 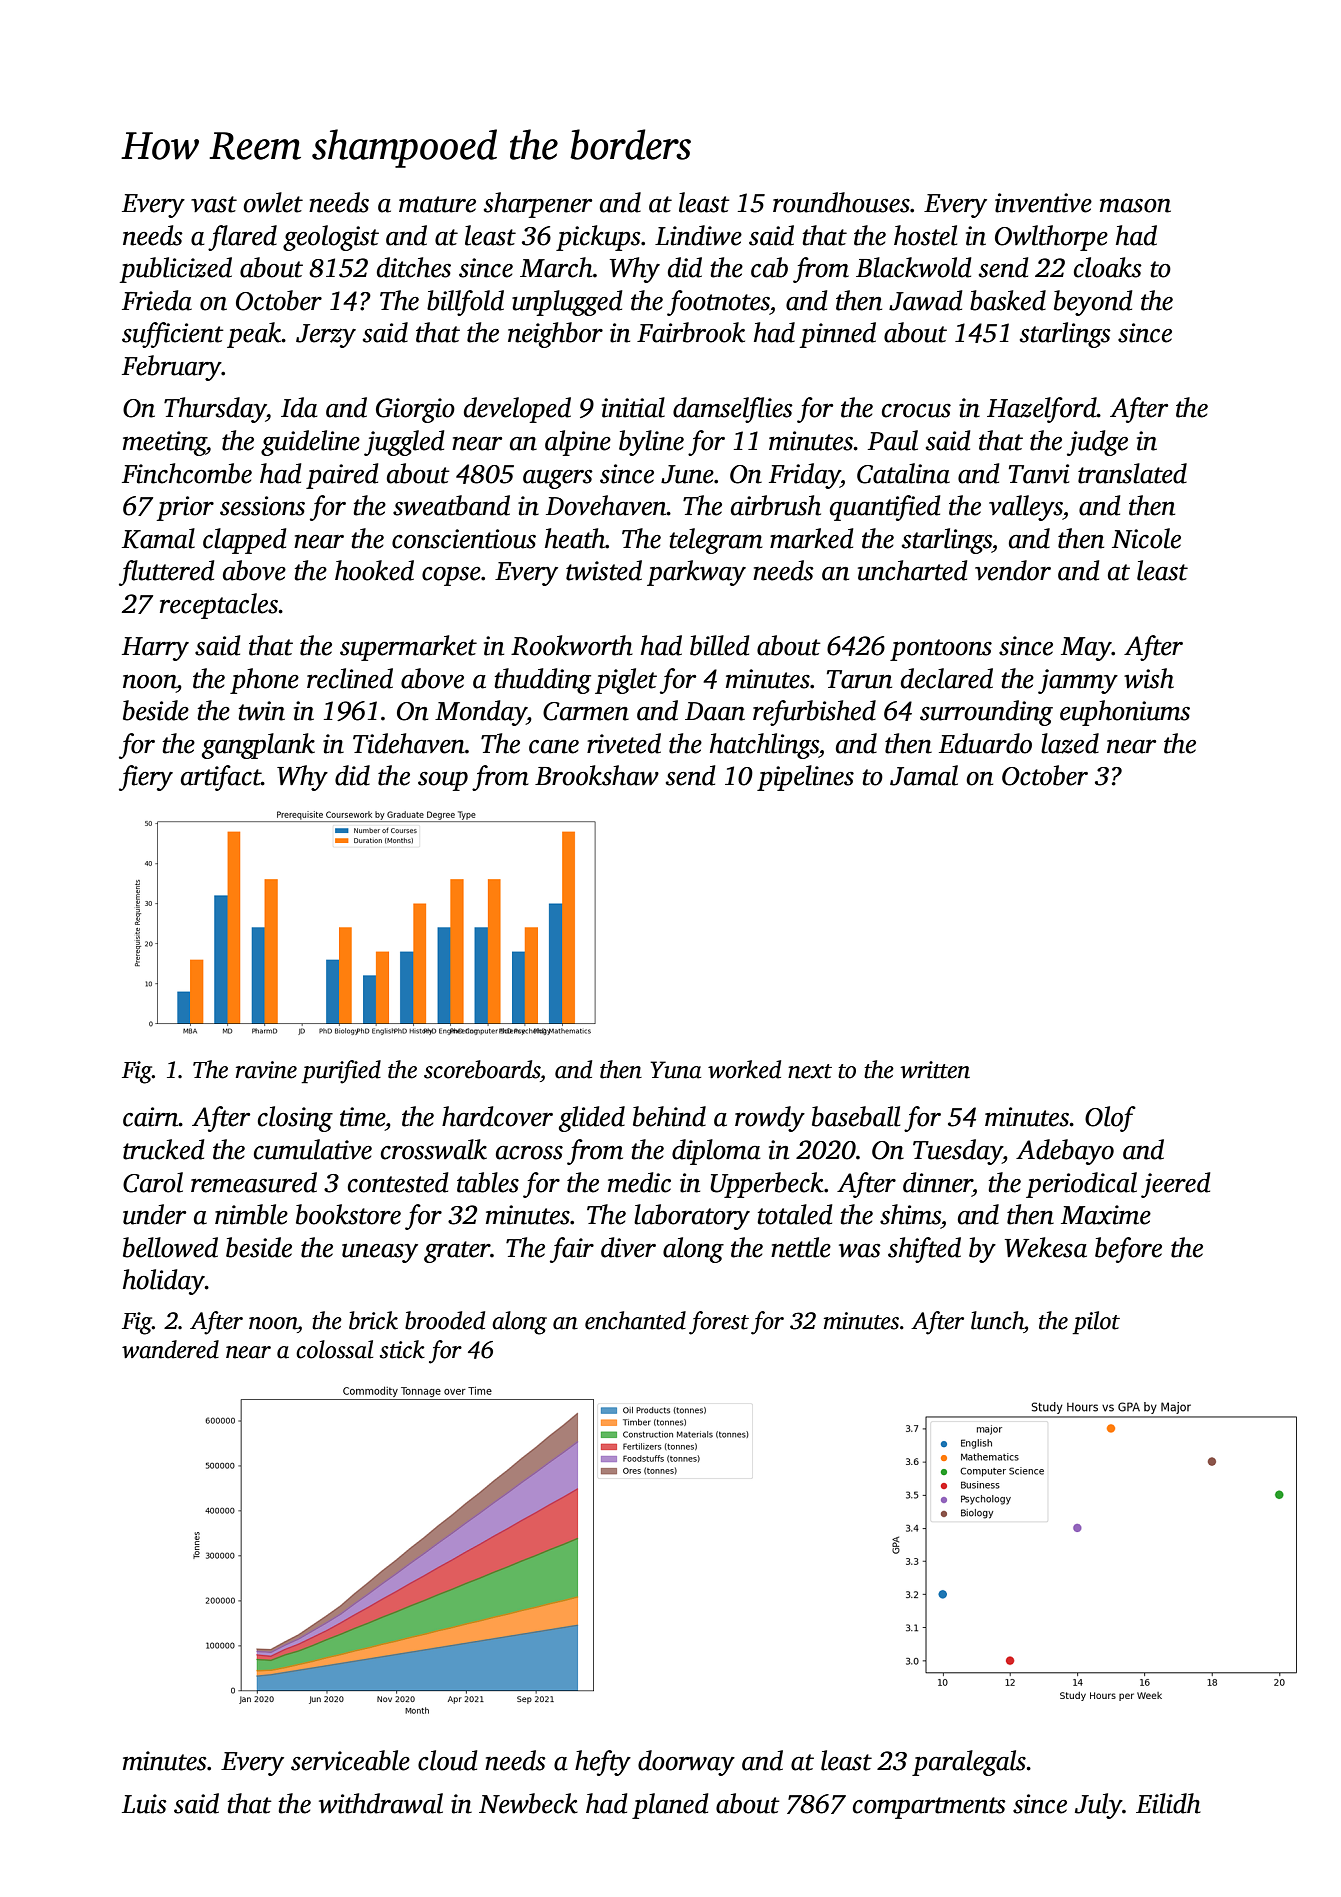 I want to click on Owlthorpe, so click(x=1051, y=238).
